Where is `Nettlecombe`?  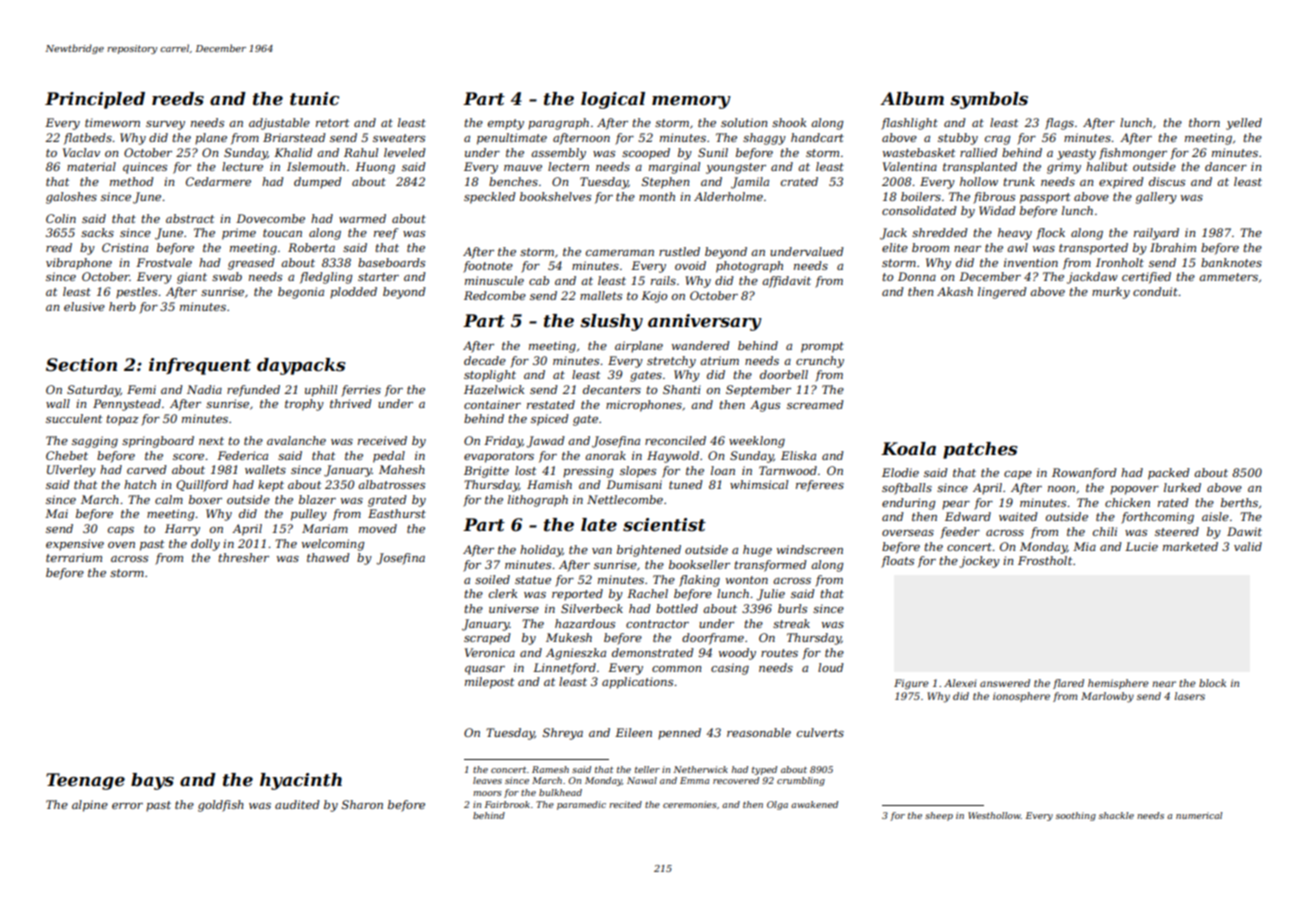
Nettlecombe is located at coordinates (625, 499).
